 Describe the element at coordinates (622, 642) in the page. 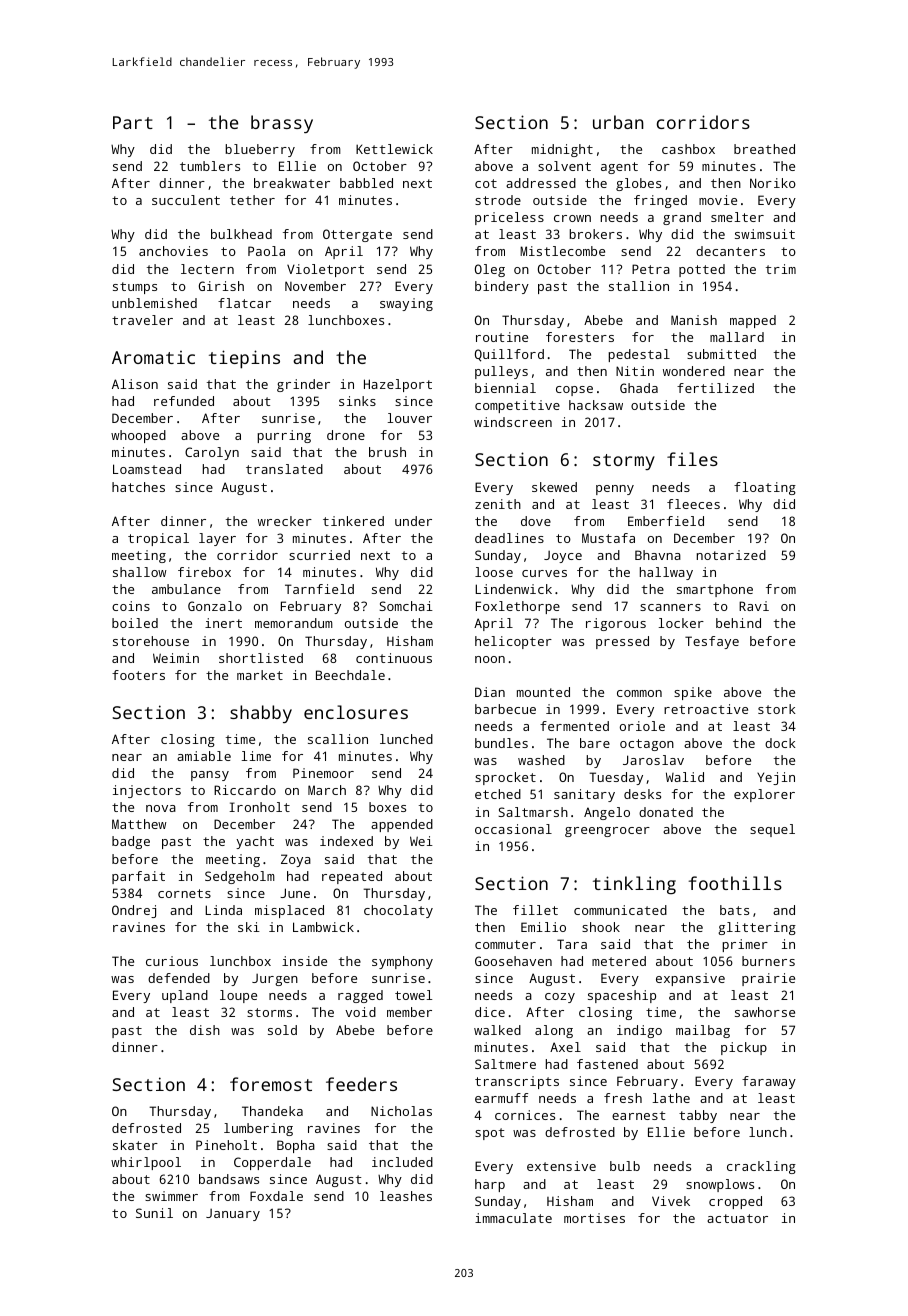

I see `pressed` at that location.
